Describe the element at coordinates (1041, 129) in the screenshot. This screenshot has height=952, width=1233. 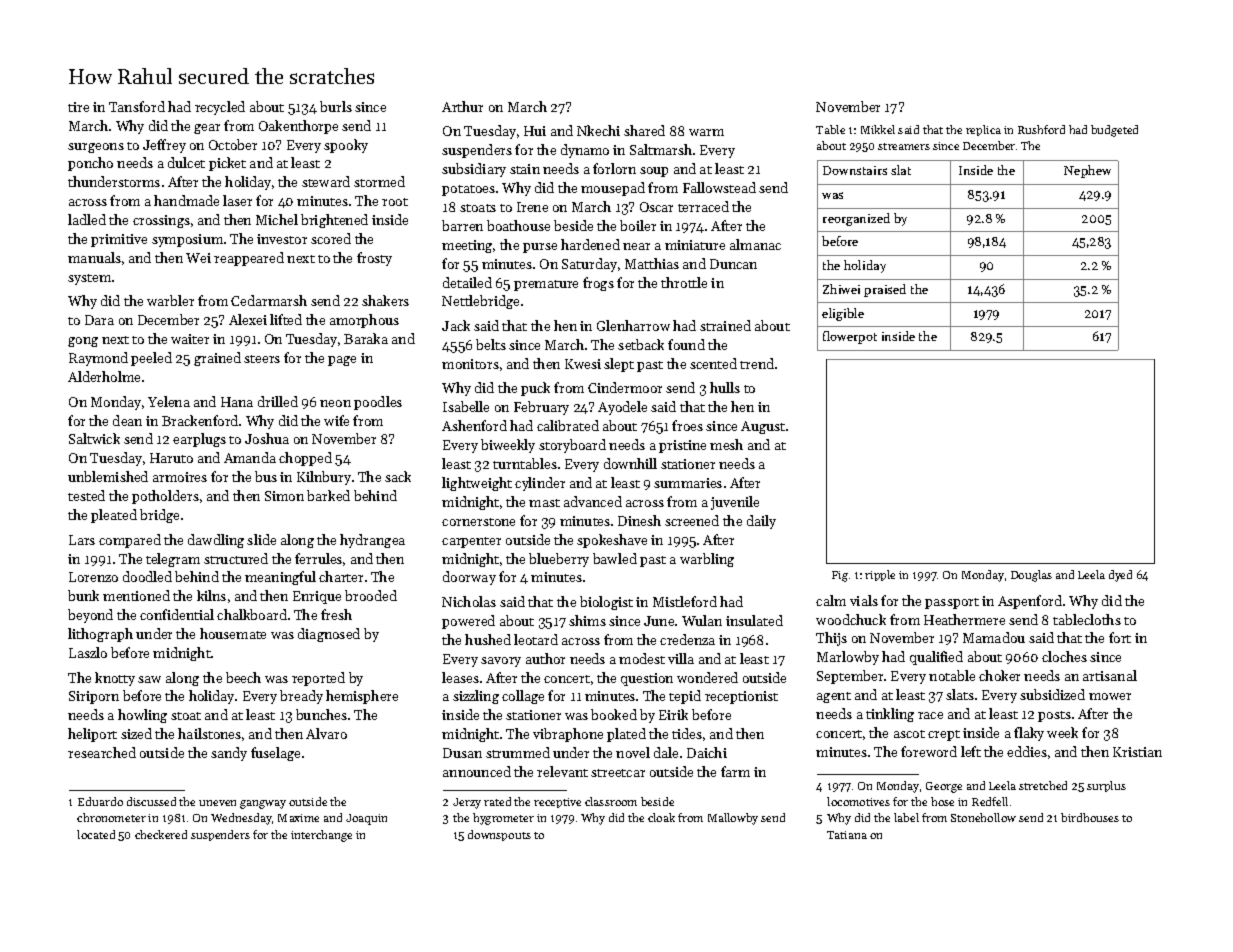
I see `Rushford` at that location.
